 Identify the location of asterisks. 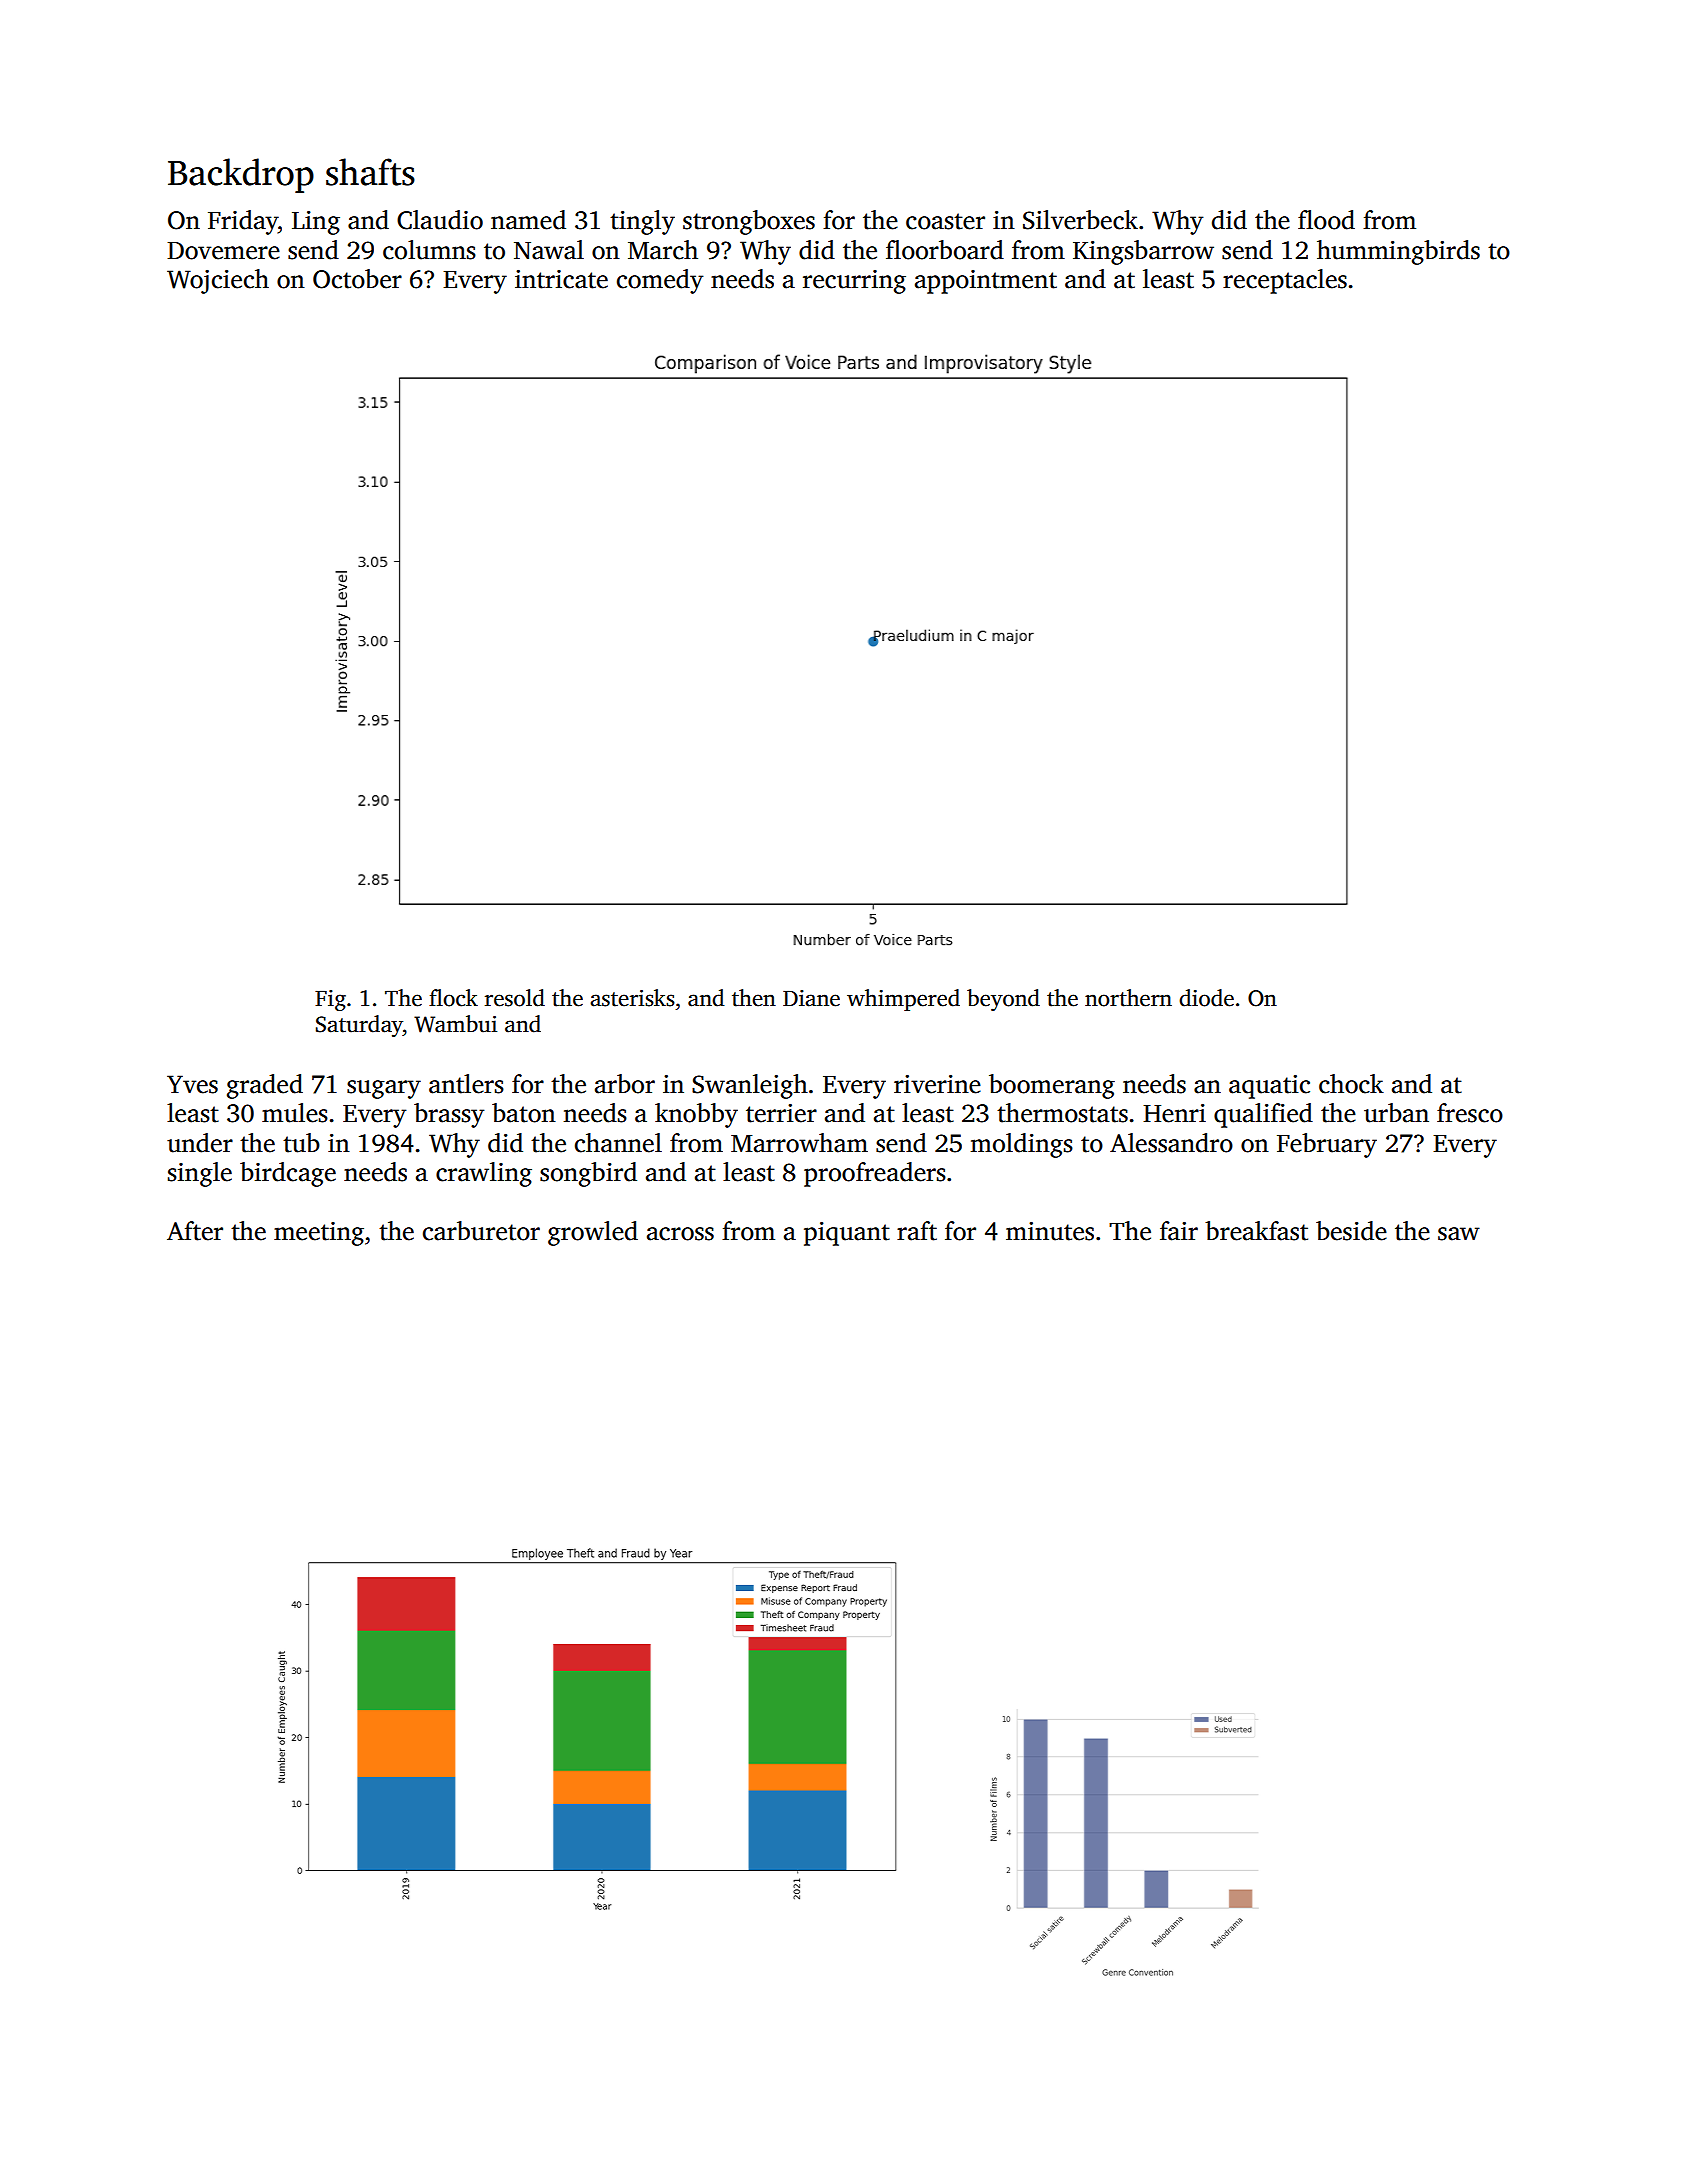
(632, 998).
